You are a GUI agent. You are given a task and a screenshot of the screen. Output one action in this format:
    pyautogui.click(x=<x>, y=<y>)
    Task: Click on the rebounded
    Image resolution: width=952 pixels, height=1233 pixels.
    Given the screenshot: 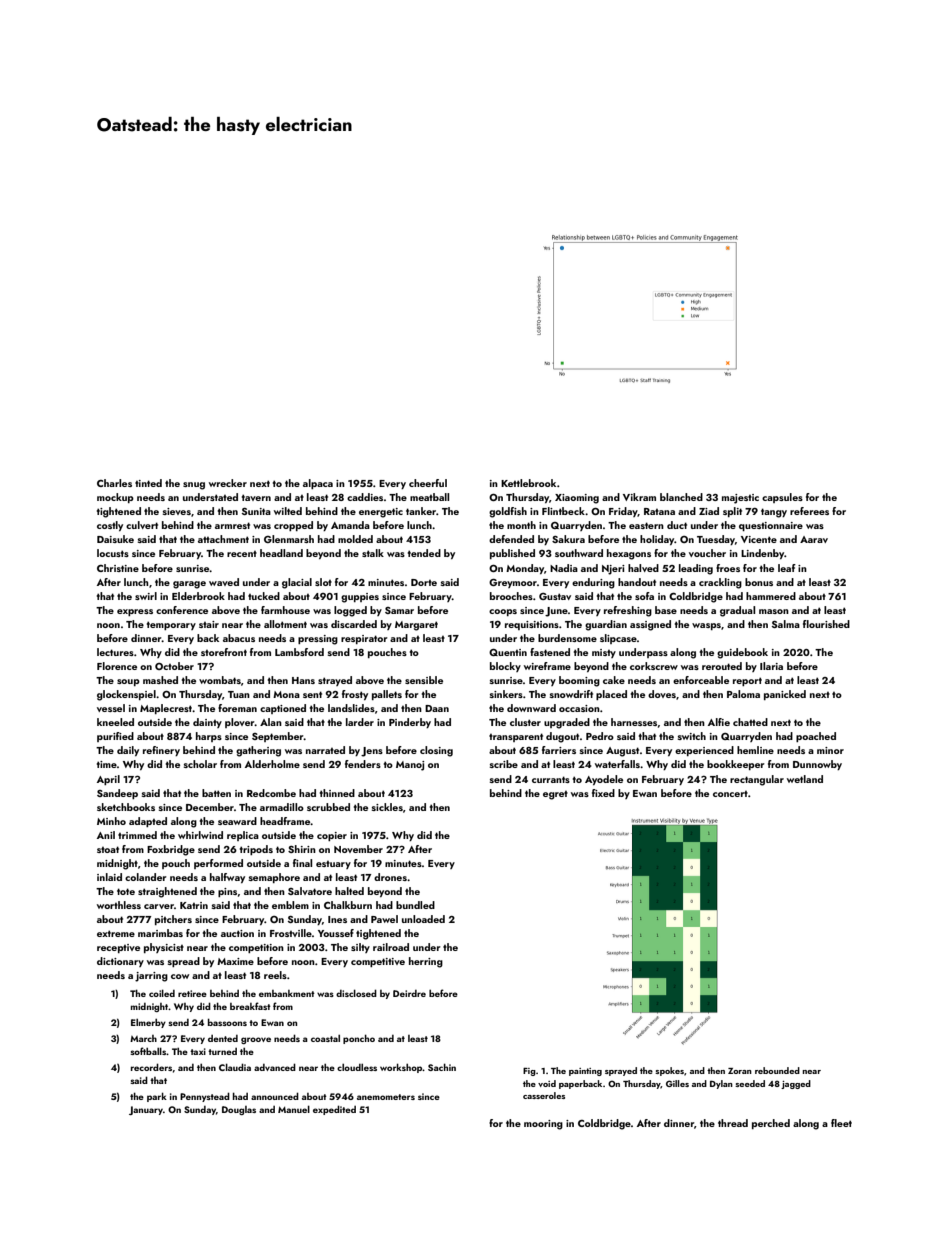 What is the action you would take?
    pyautogui.click(x=777, y=1070)
